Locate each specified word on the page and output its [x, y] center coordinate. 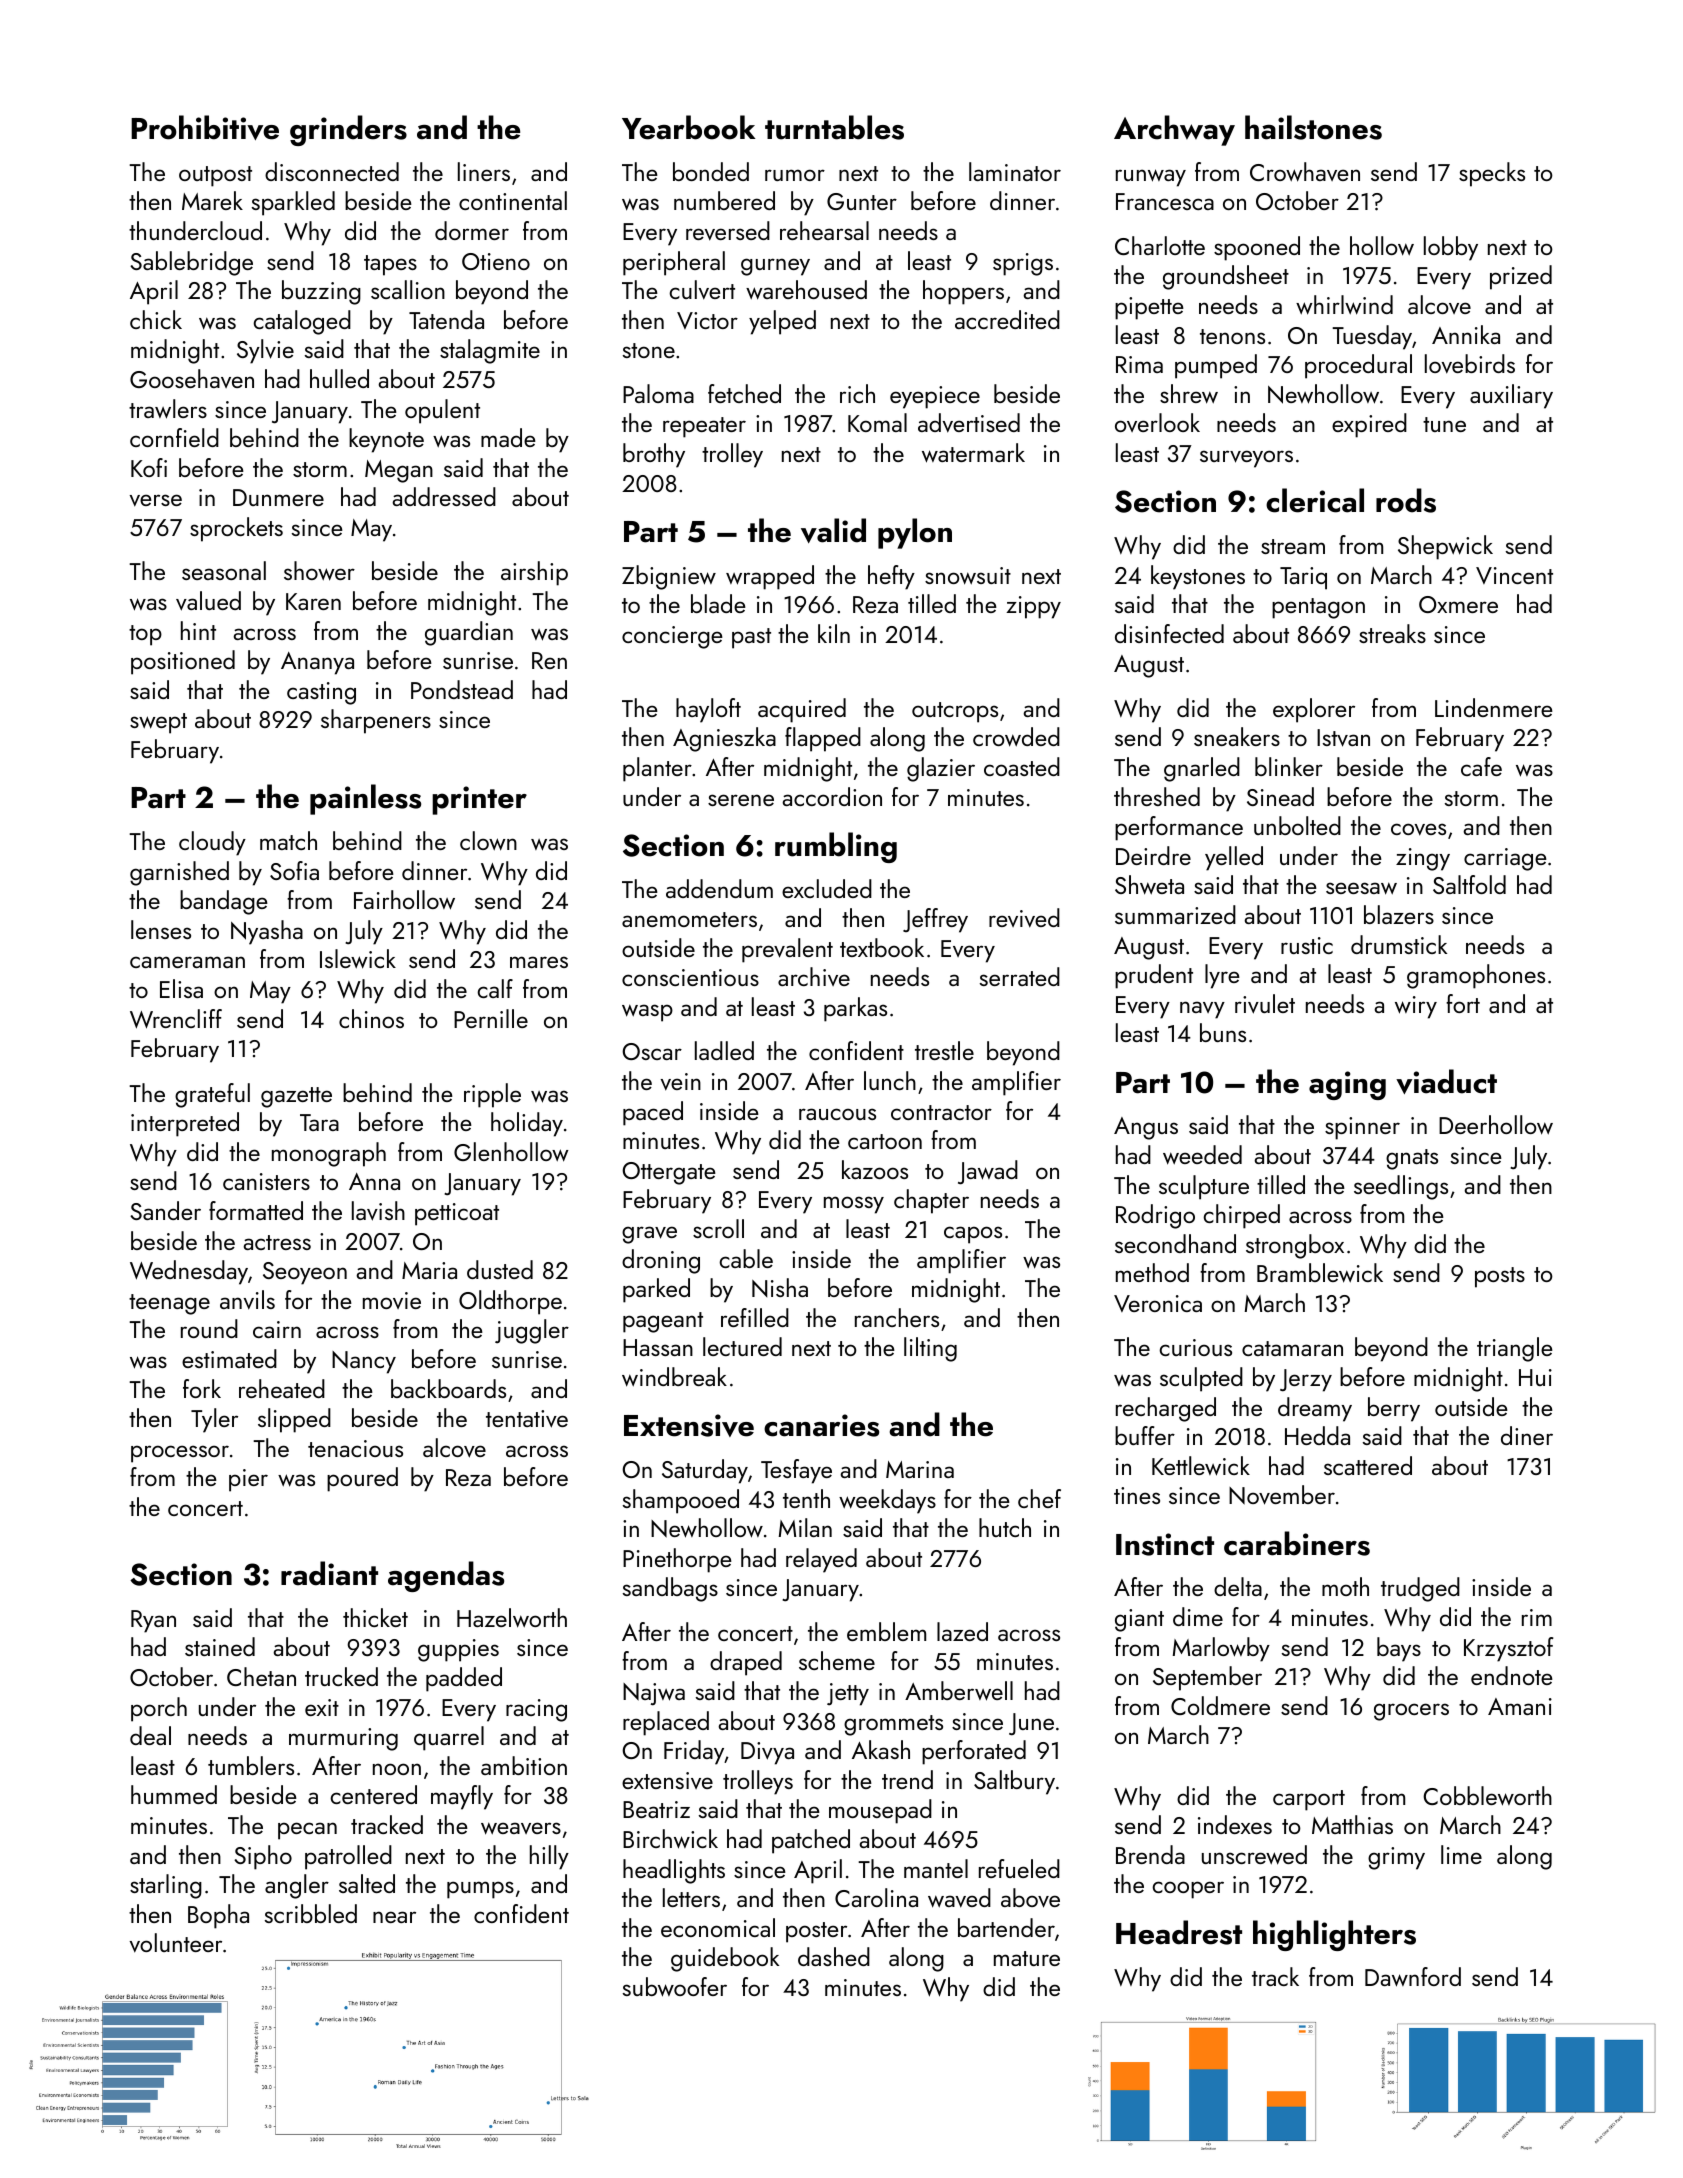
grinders [348, 130]
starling [166, 1886]
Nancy [364, 1362]
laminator [1015, 171]
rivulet [1265, 1004]
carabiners [1297, 1543]
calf [495, 988]
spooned [1257, 248]
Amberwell [959, 1691]
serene [741, 800]
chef [1039, 1498]
